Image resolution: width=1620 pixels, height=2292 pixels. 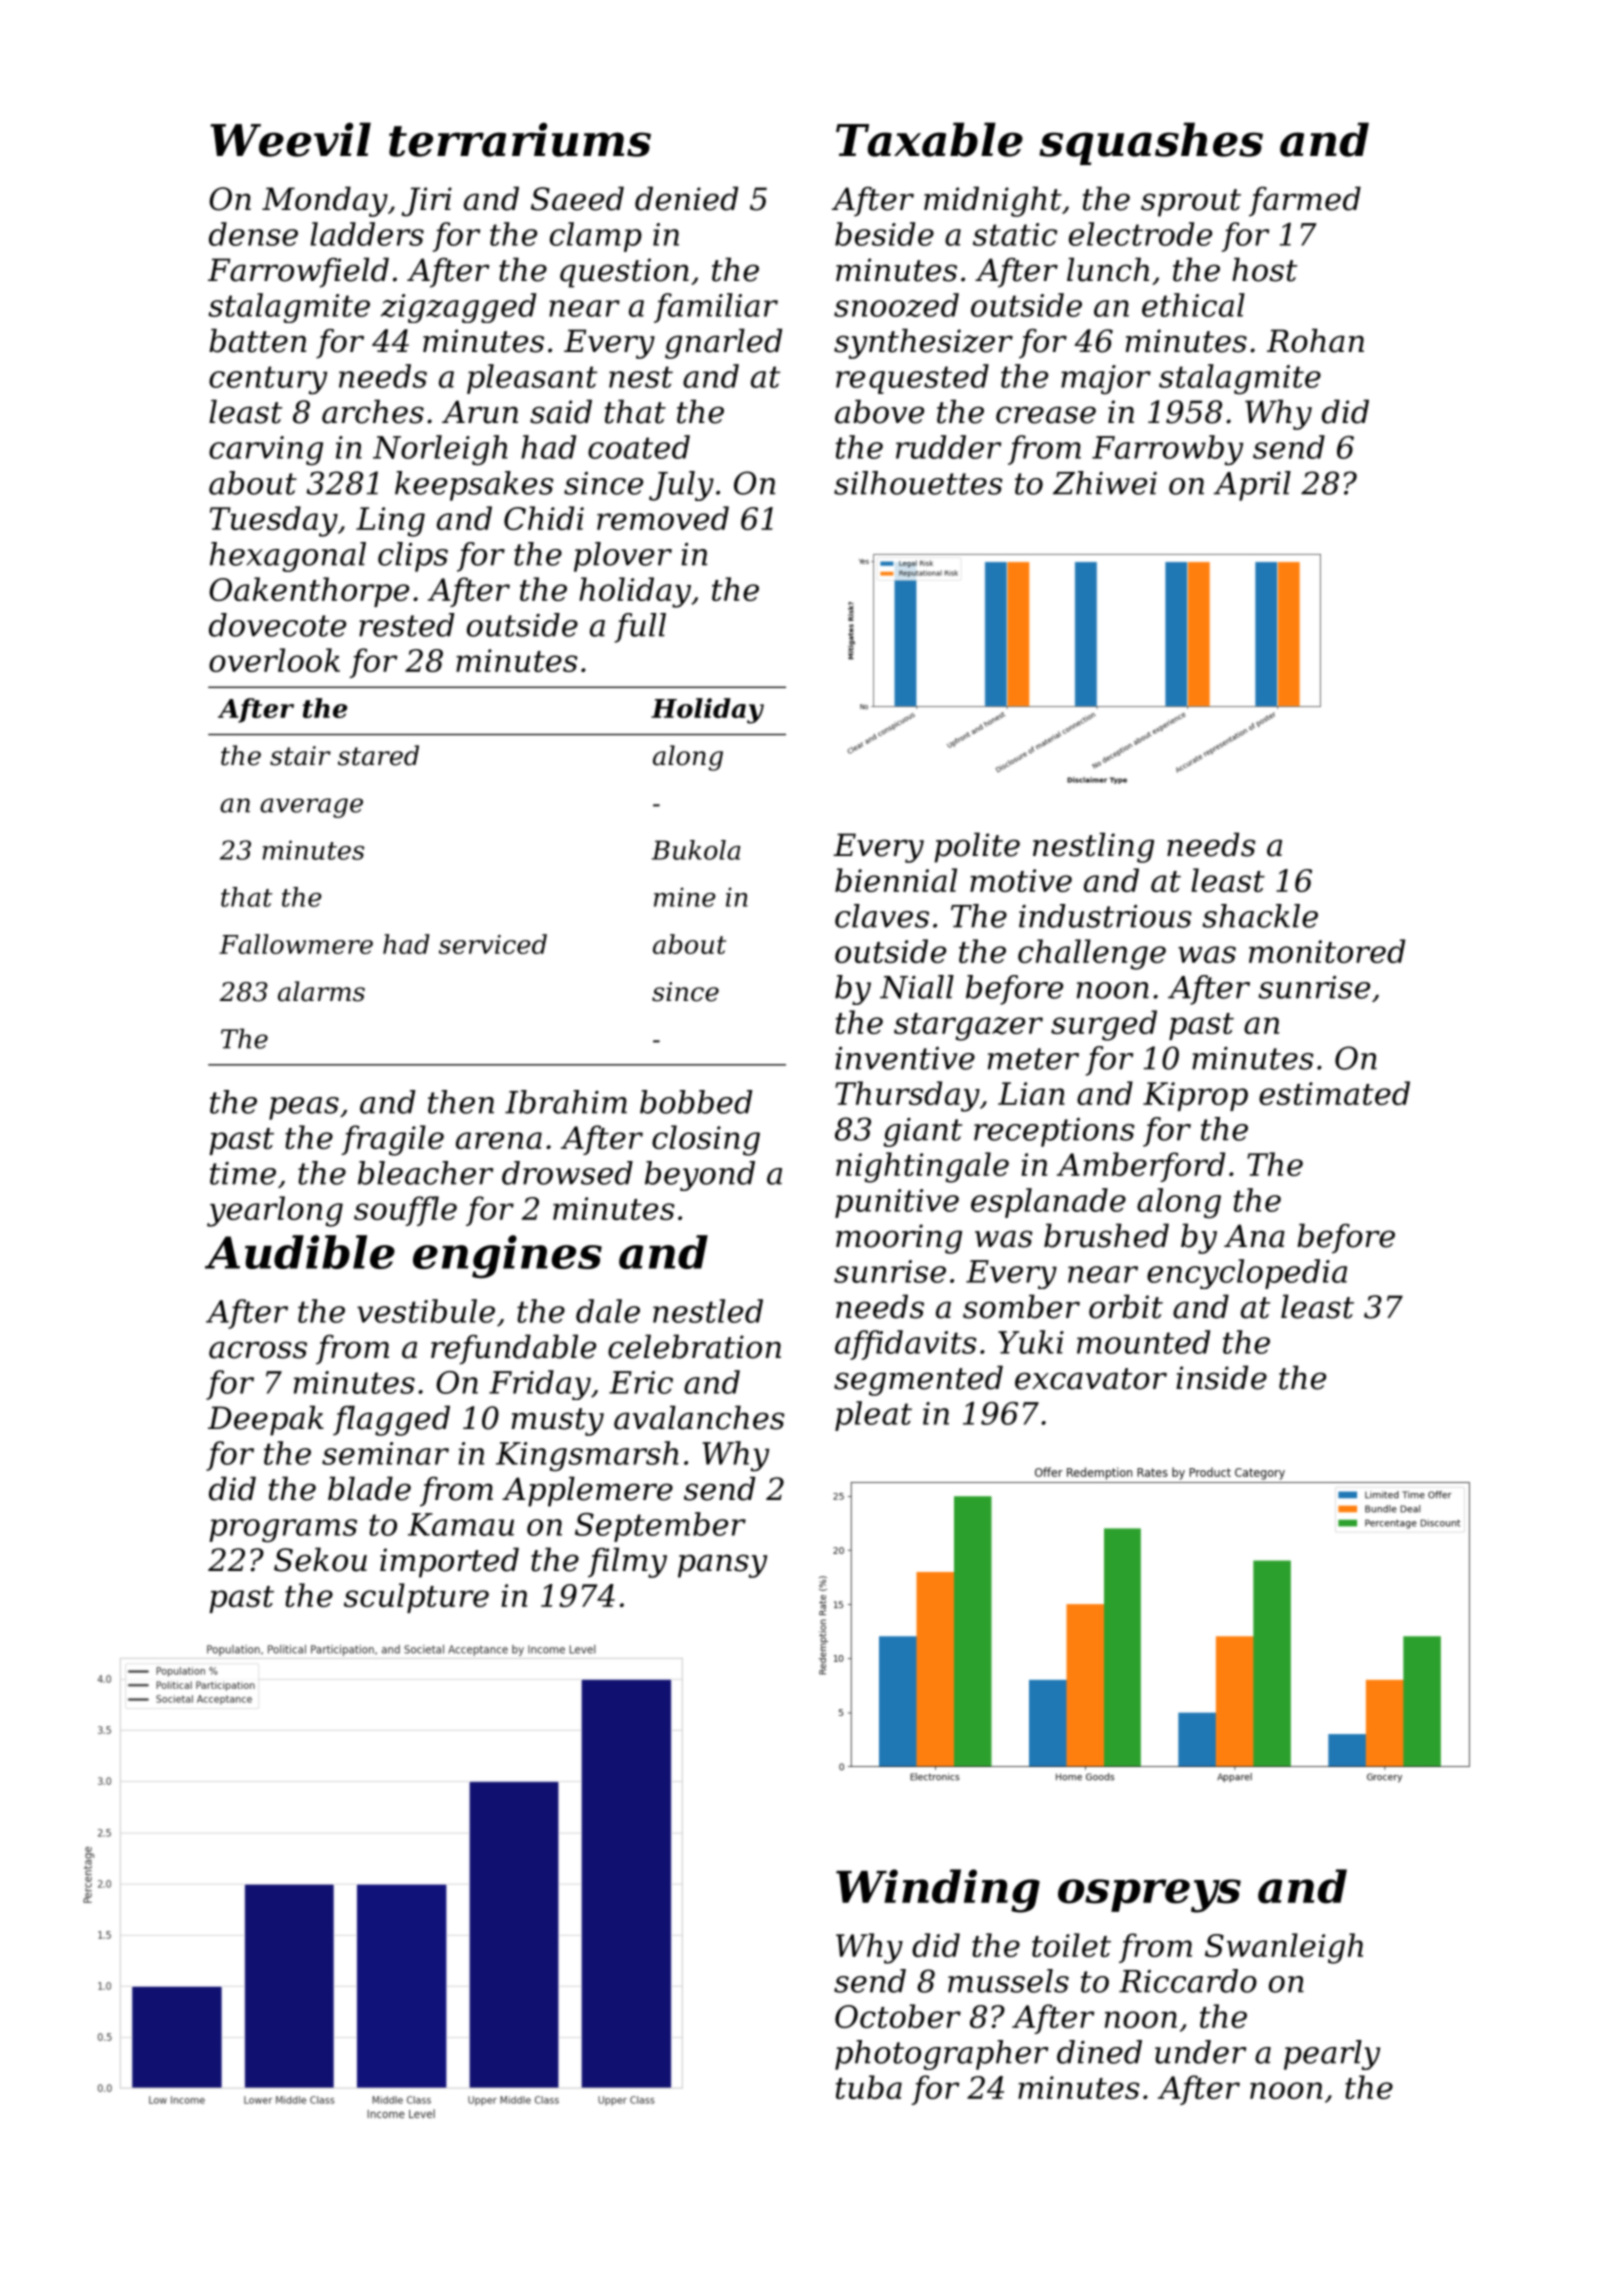 I want to click on full, so click(x=640, y=628).
